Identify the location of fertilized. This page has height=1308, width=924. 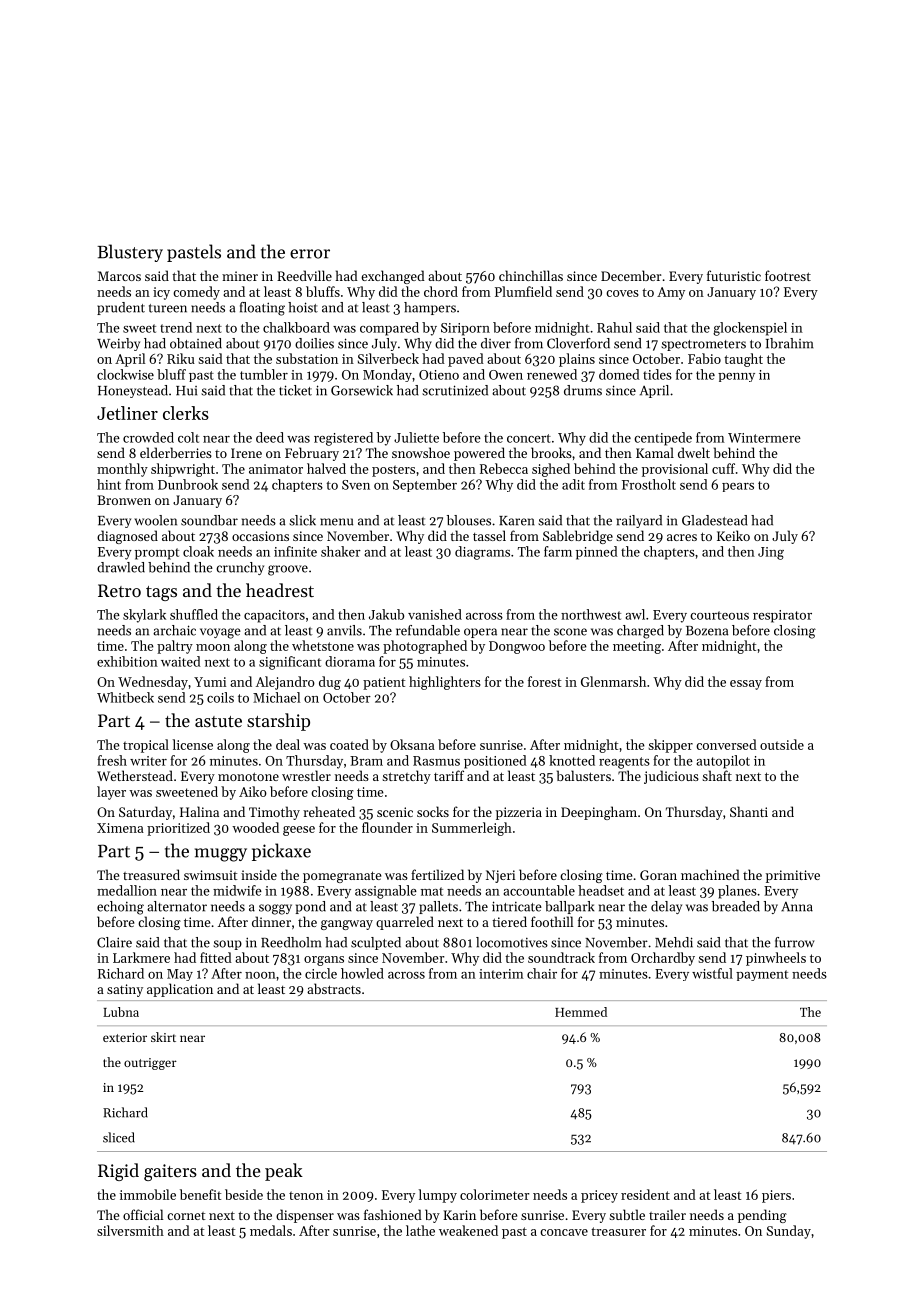
(437, 874).
